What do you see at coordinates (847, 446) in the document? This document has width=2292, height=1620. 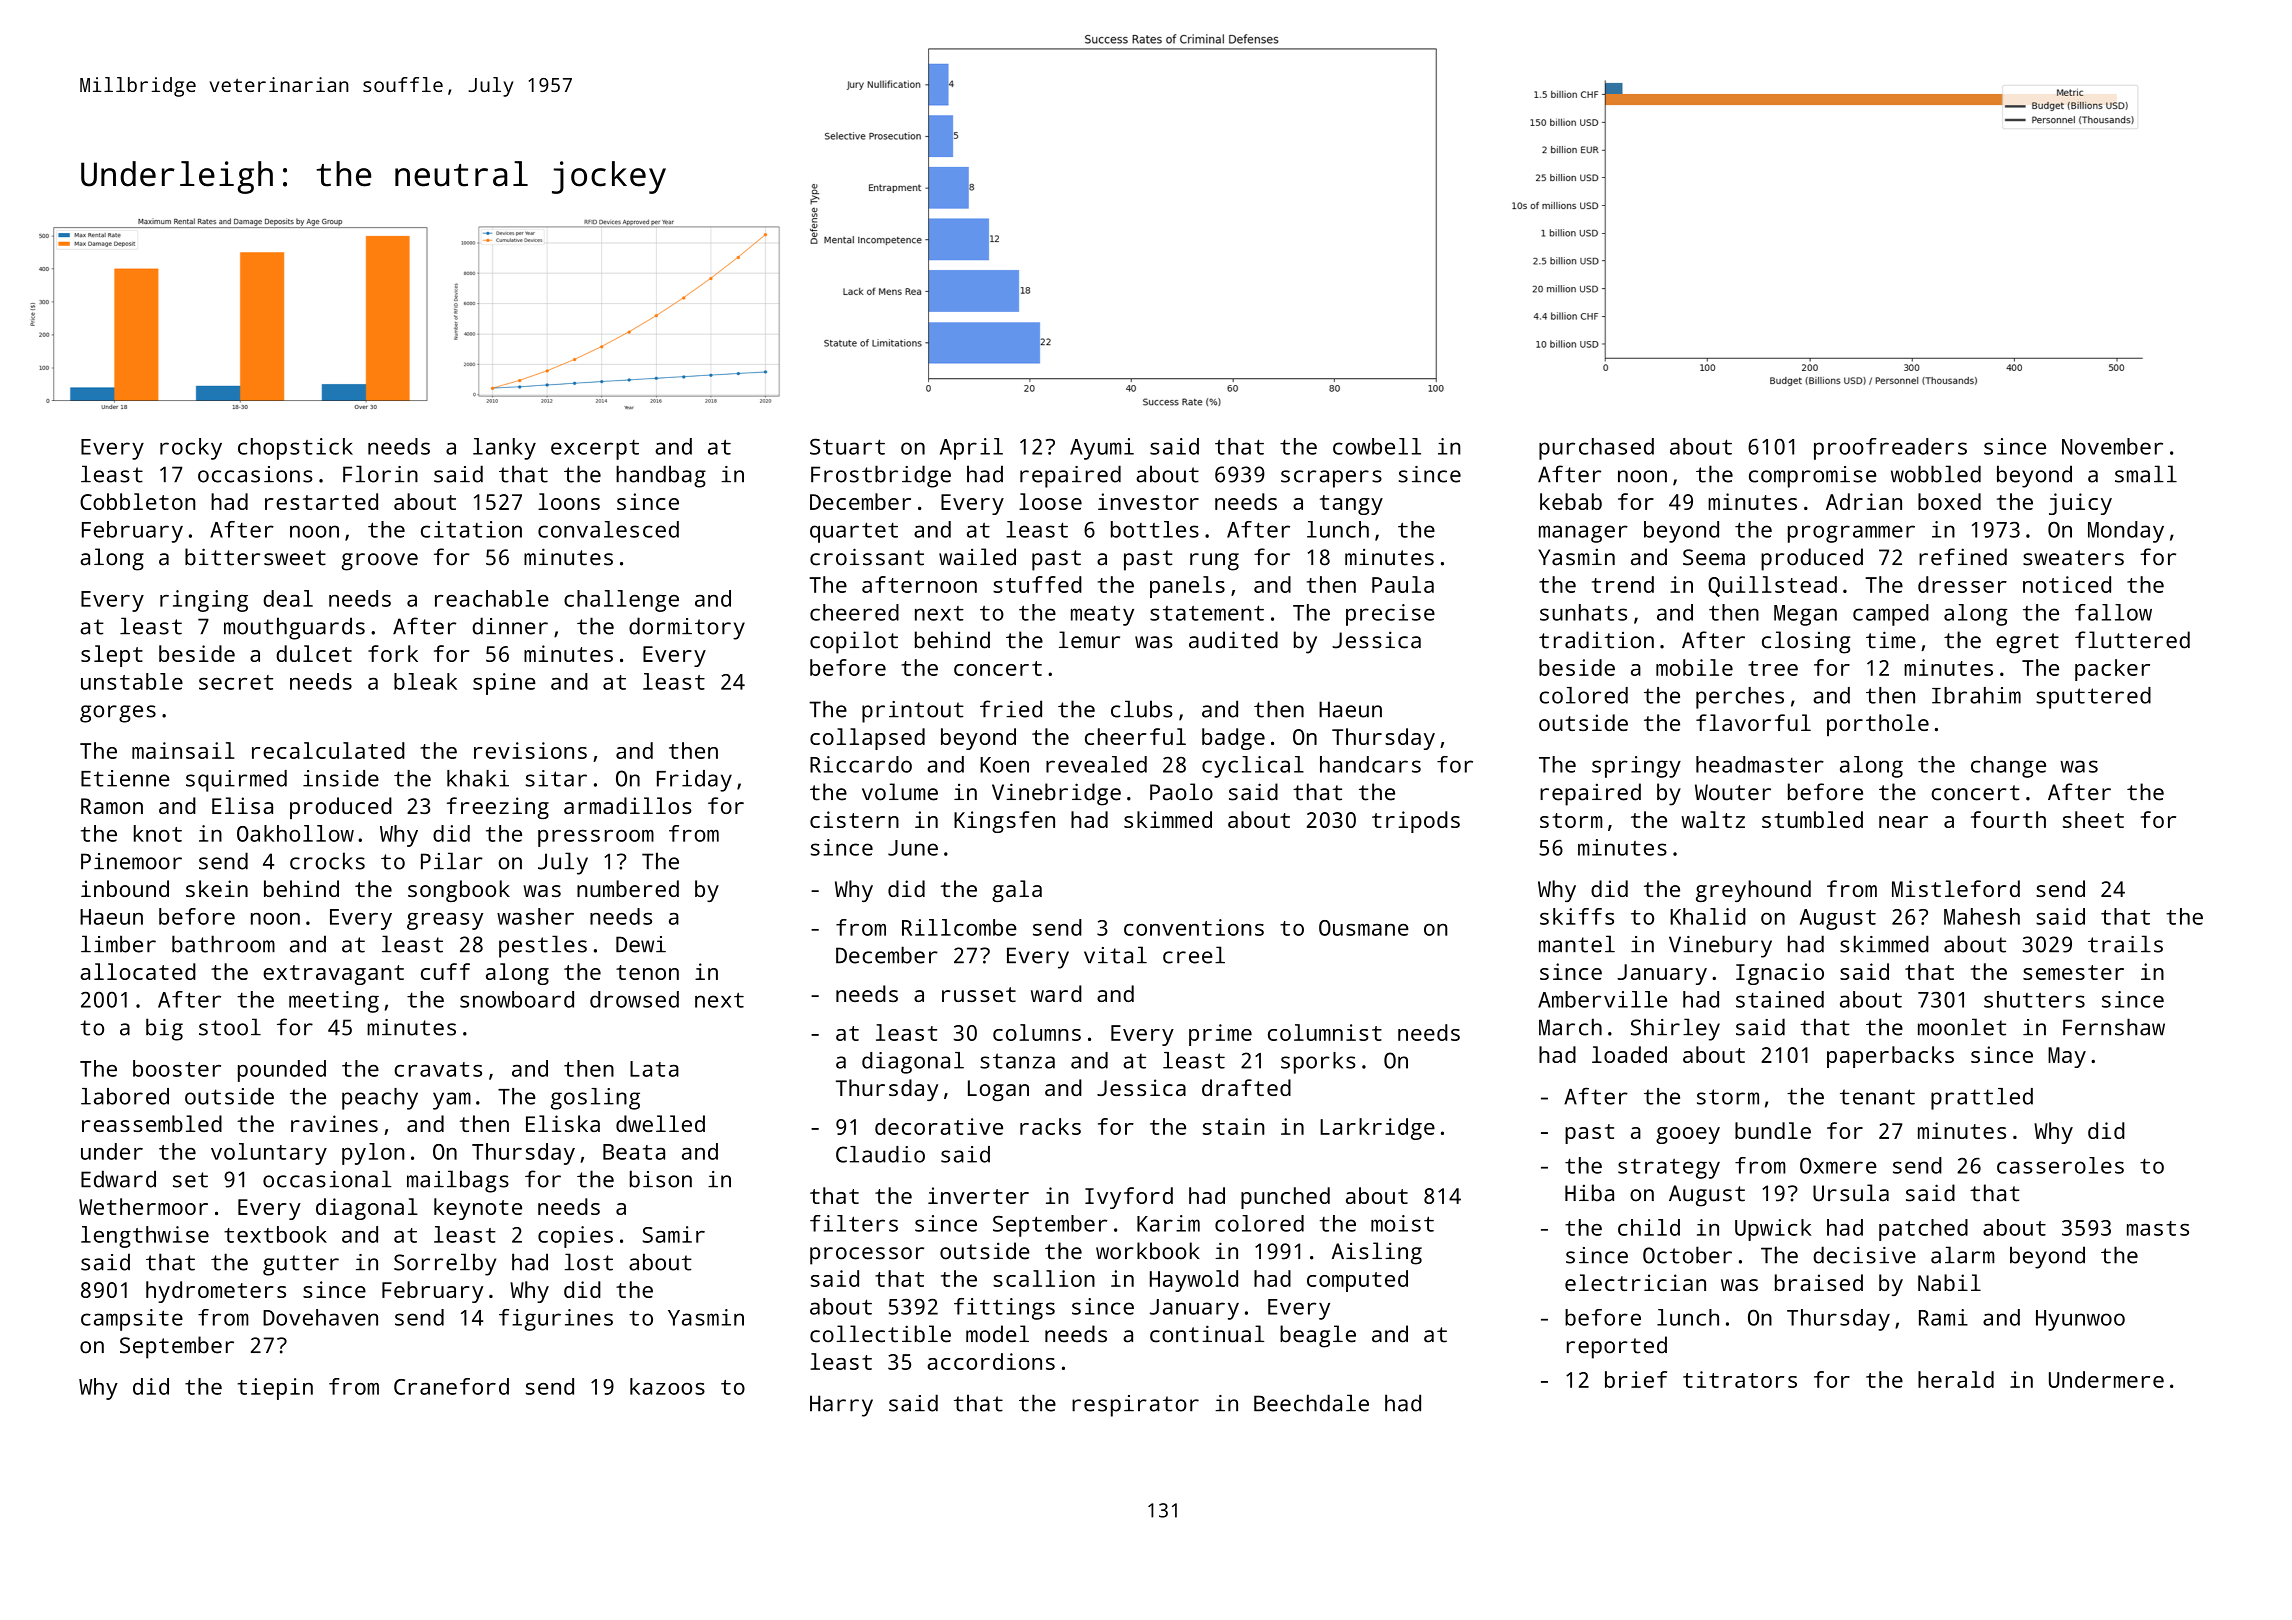 I see `Stuart` at bounding box center [847, 446].
